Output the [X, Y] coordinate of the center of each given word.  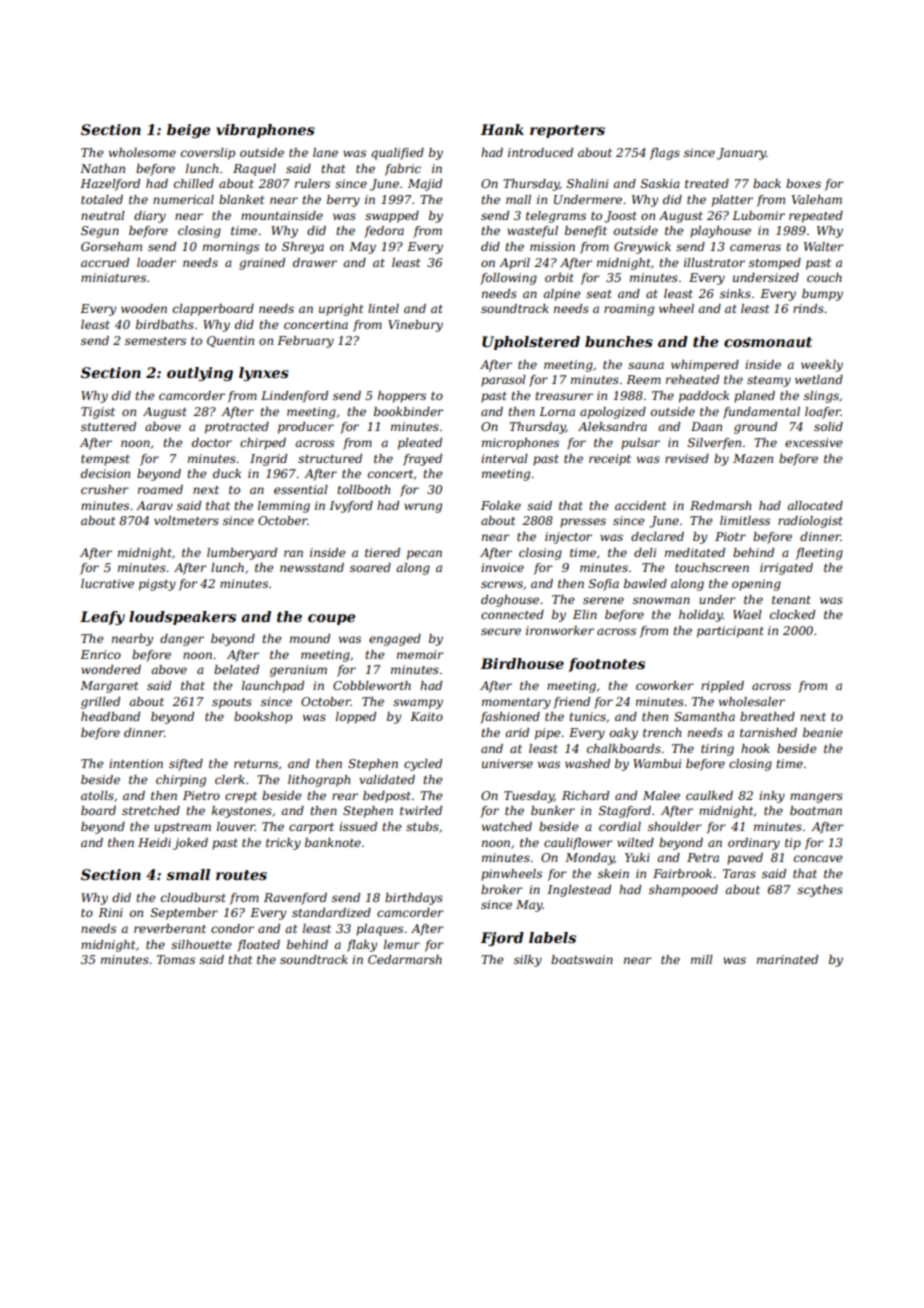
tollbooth [363, 489]
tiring [717, 750]
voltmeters [186, 520]
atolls [97, 795]
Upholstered [531, 343]
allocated [815, 505]
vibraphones [265, 131]
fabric [403, 170]
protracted [237, 428]
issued [358, 826]
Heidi [154, 842]
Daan [706, 426]
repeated [816, 217]
